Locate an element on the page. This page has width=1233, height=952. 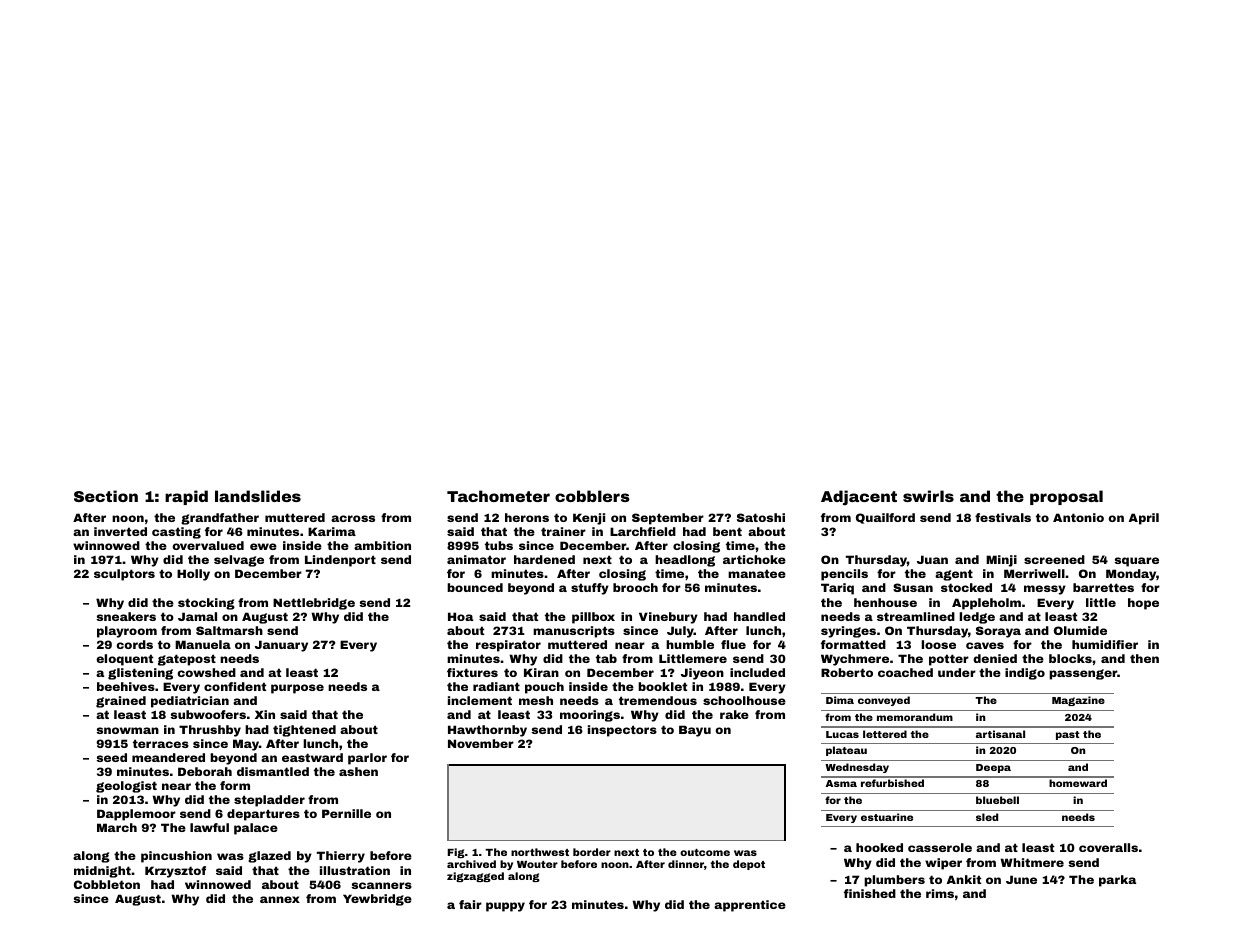
rims is located at coordinates (940, 893).
